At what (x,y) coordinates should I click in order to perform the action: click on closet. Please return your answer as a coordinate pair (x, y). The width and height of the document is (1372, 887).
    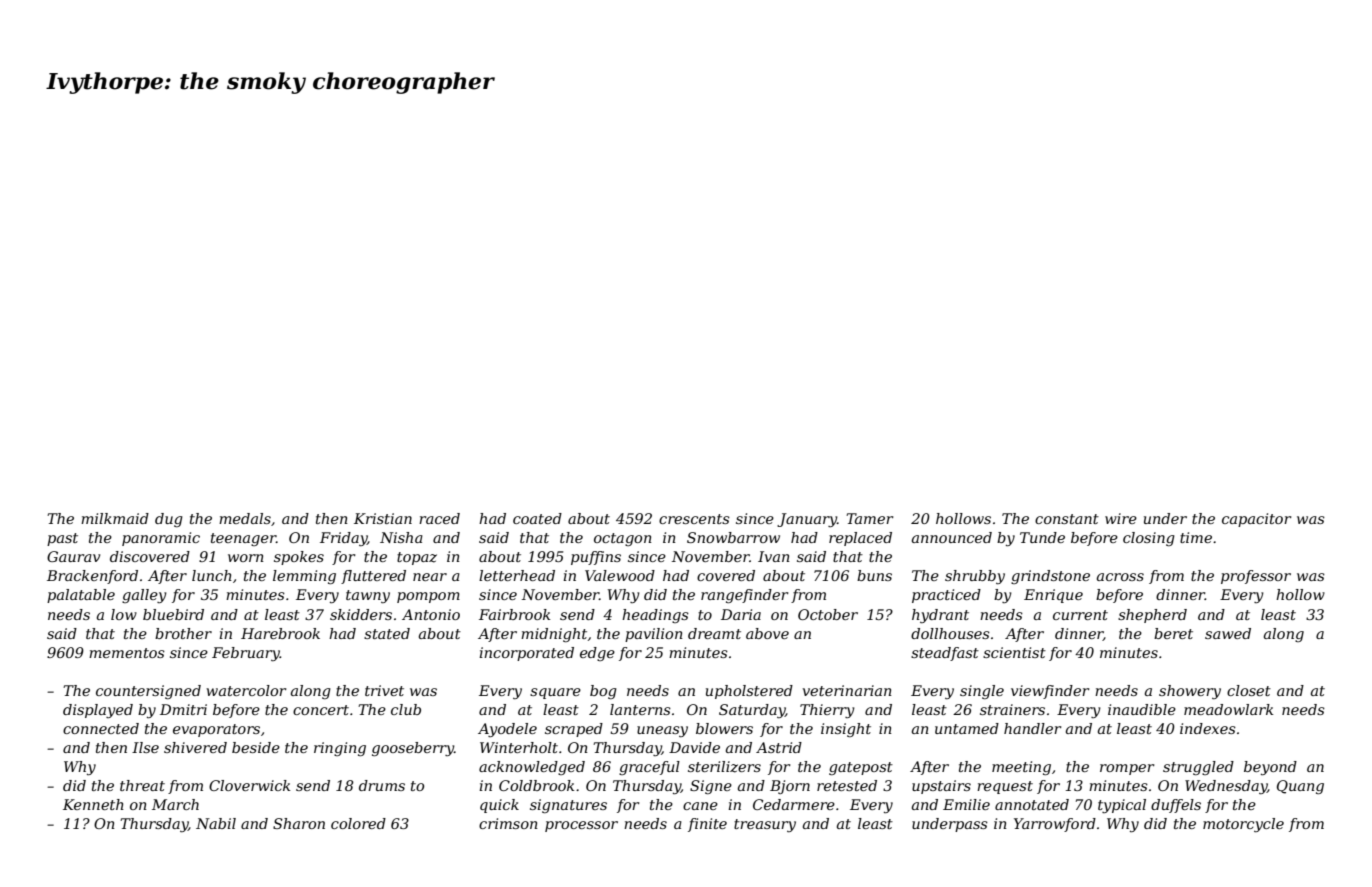
    Looking at the image, I should click on (1249, 690).
